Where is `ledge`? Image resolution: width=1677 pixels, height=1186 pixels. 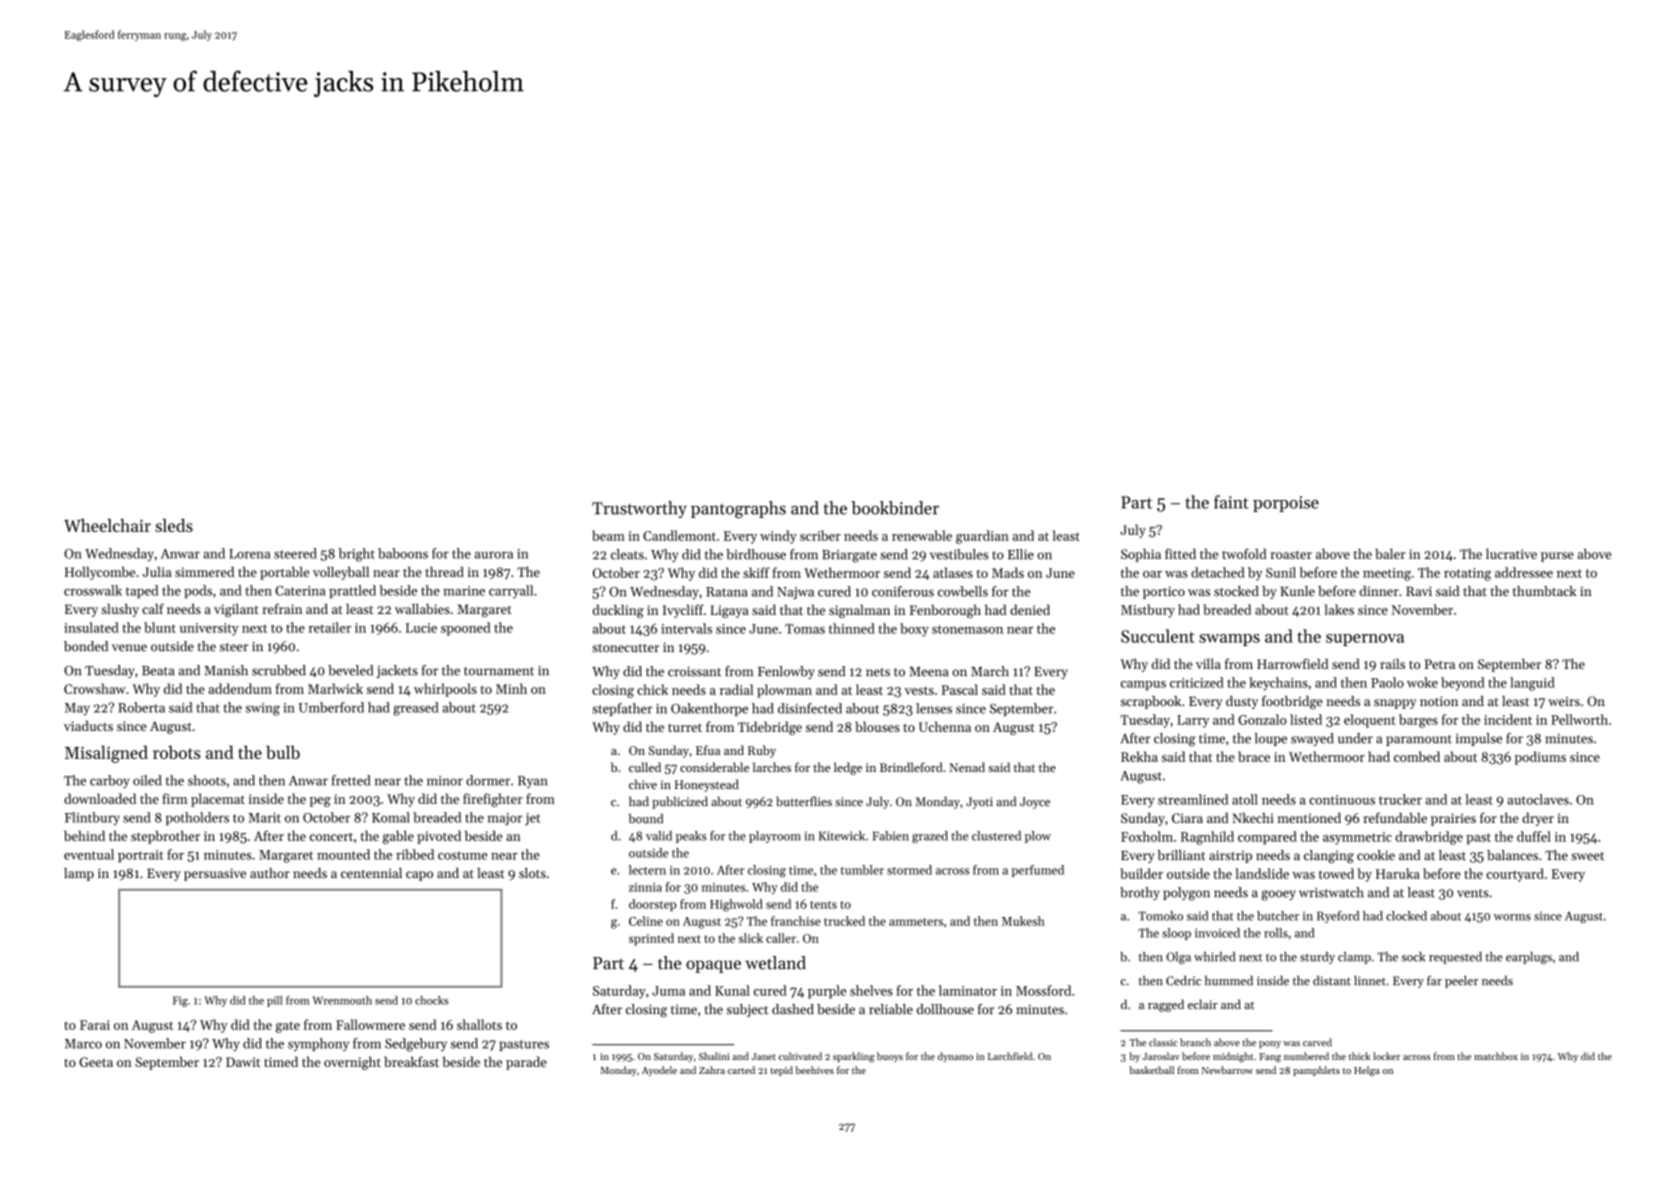 ledge is located at coordinates (848, 768).
